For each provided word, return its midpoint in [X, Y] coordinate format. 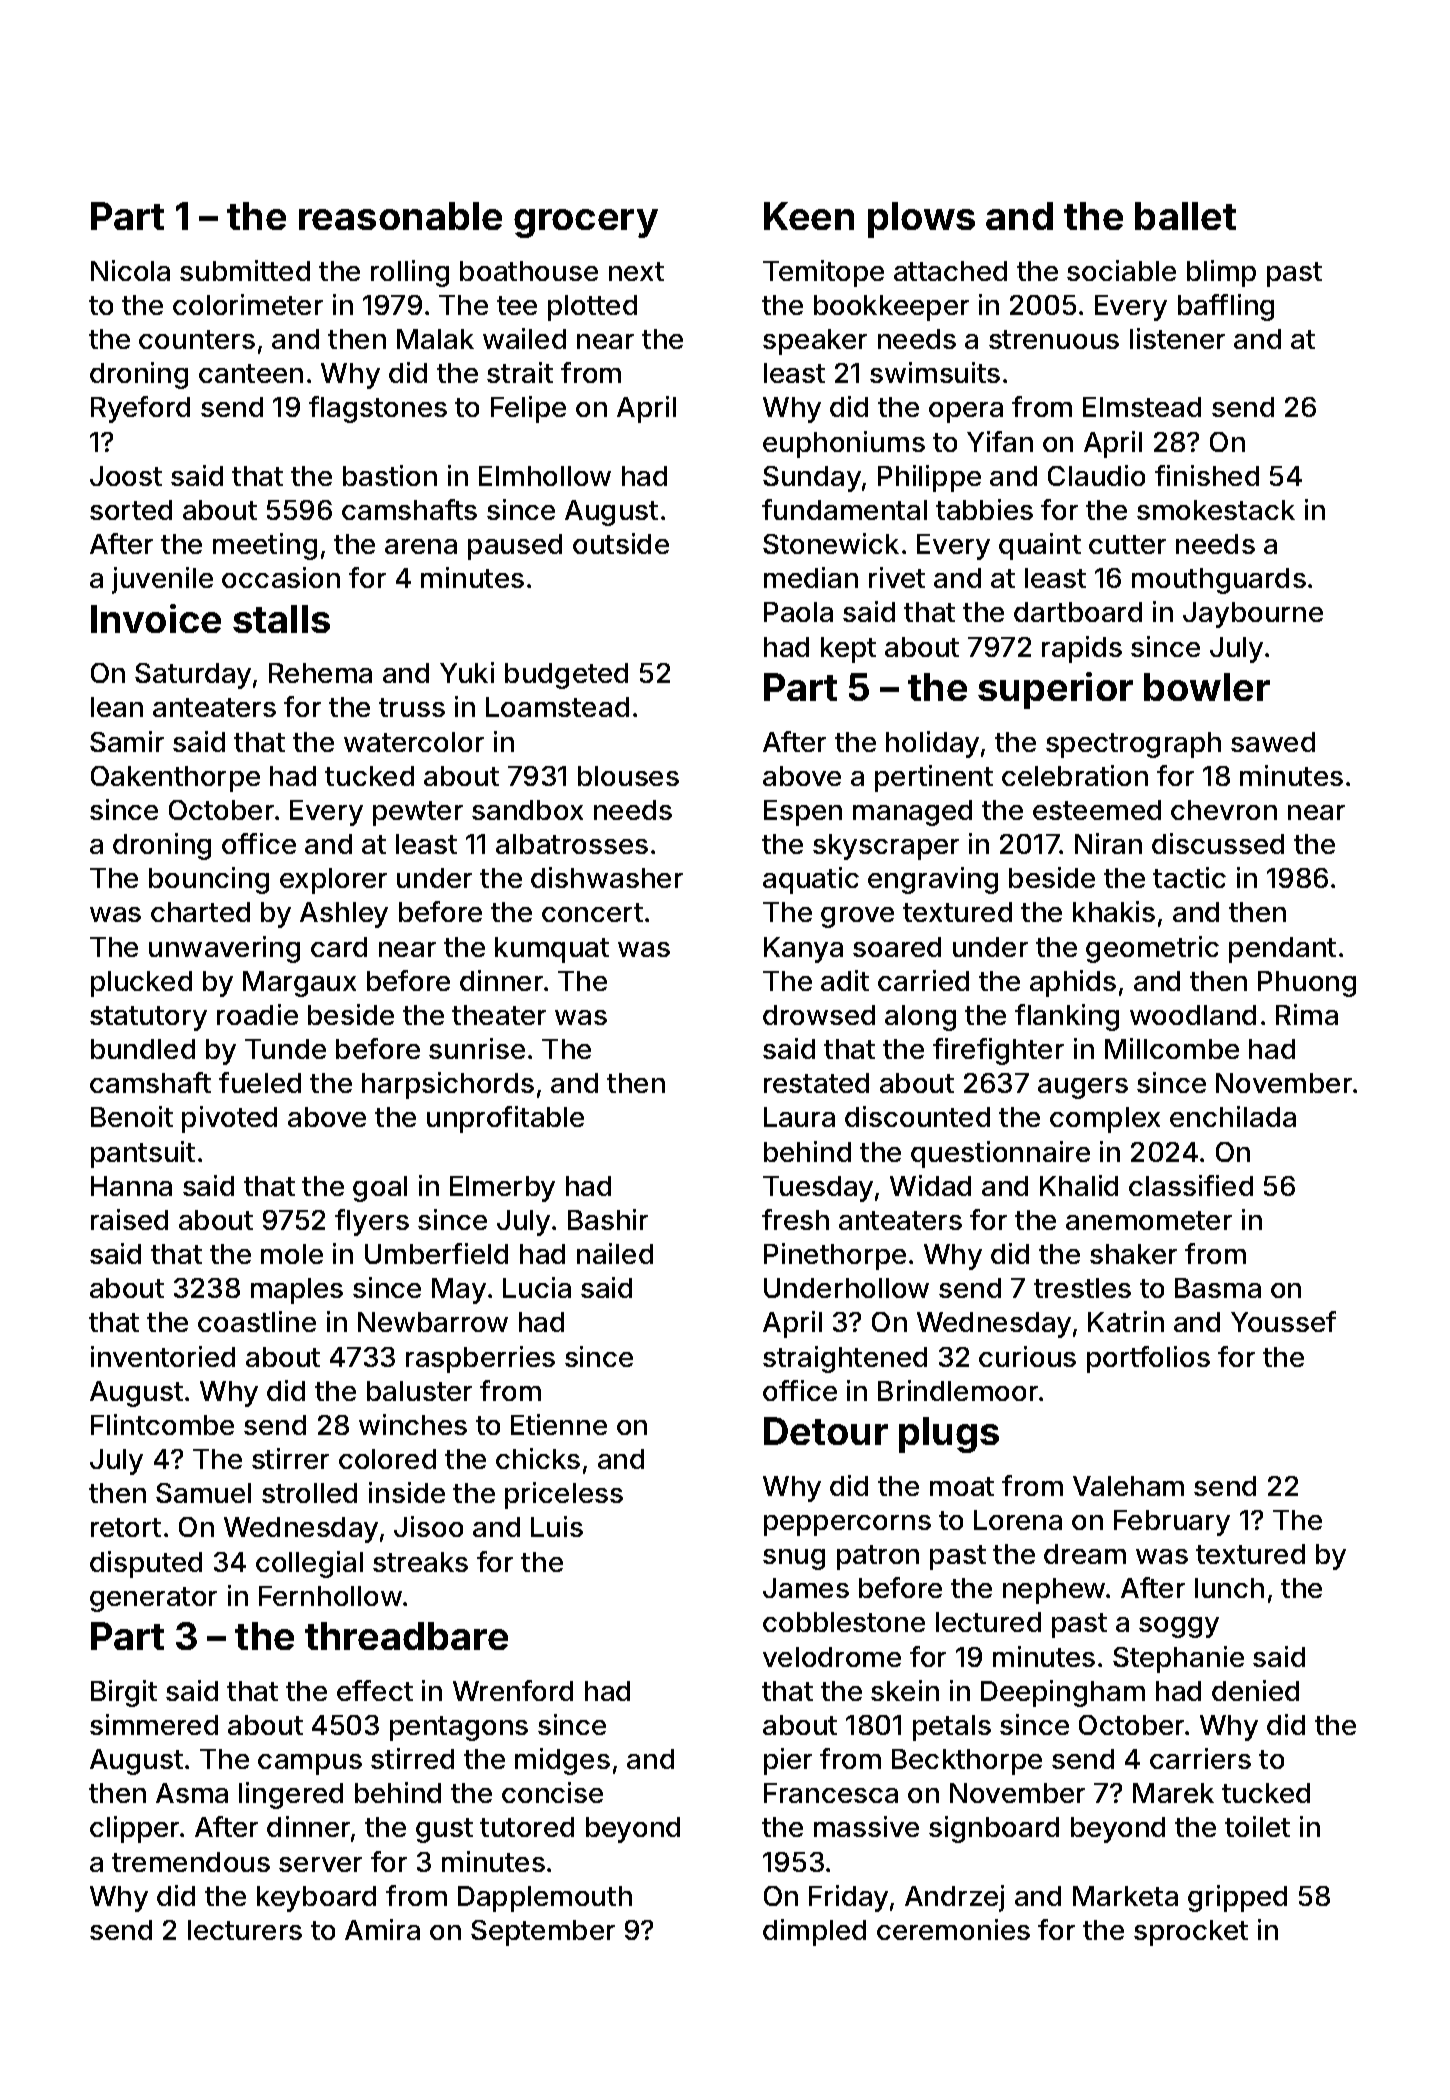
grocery [586, 223]
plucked [141, 984]
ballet [1185, 216]
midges [562, 1761]
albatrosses [572, 844]
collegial [309, 1564]
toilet [1257, 1826]
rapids [1082, 649]
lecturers [245, 1930]
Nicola [130, 270]
